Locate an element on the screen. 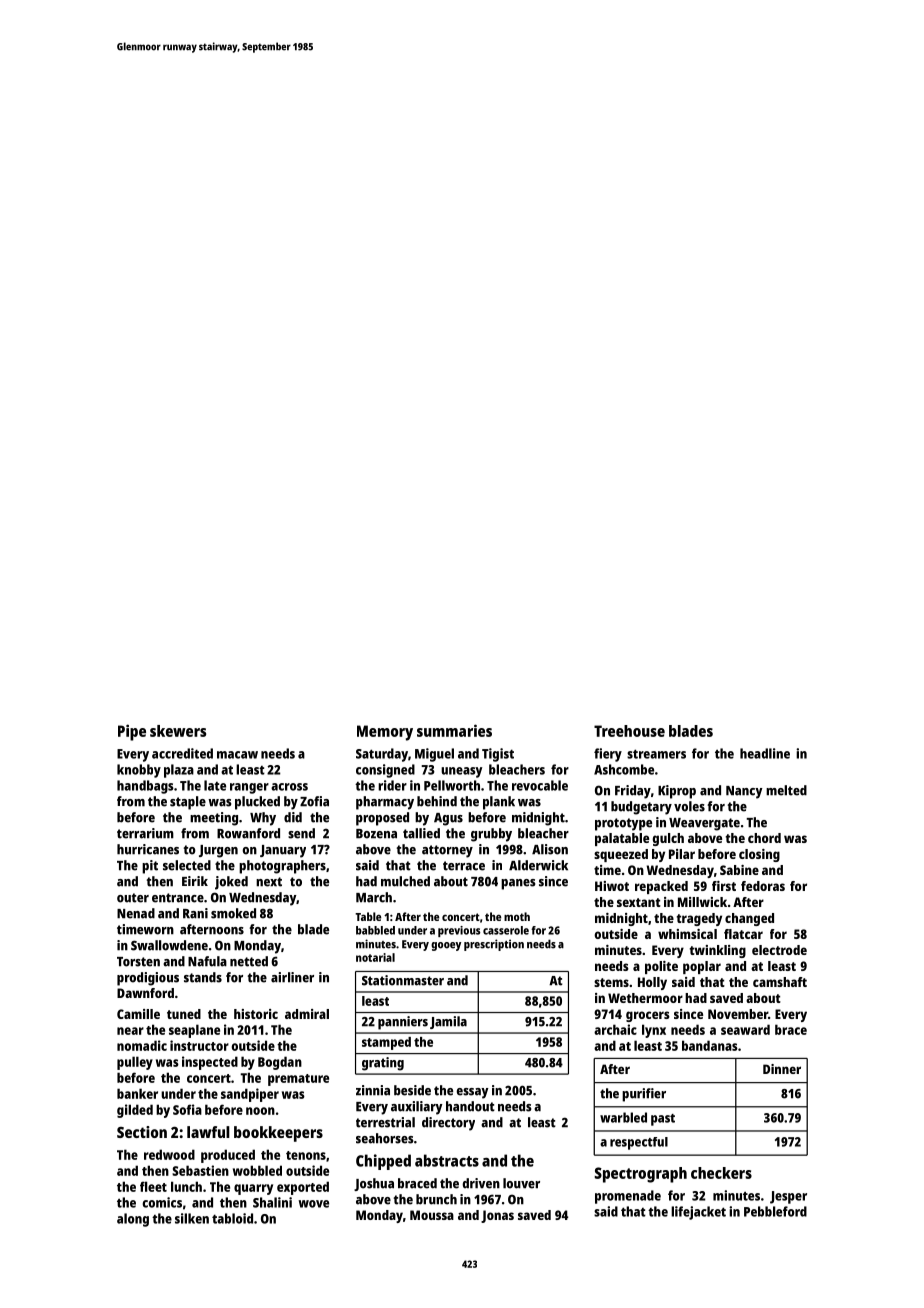 The image size is (924, 1308). seaward is located at coordinates (745, 1029).
